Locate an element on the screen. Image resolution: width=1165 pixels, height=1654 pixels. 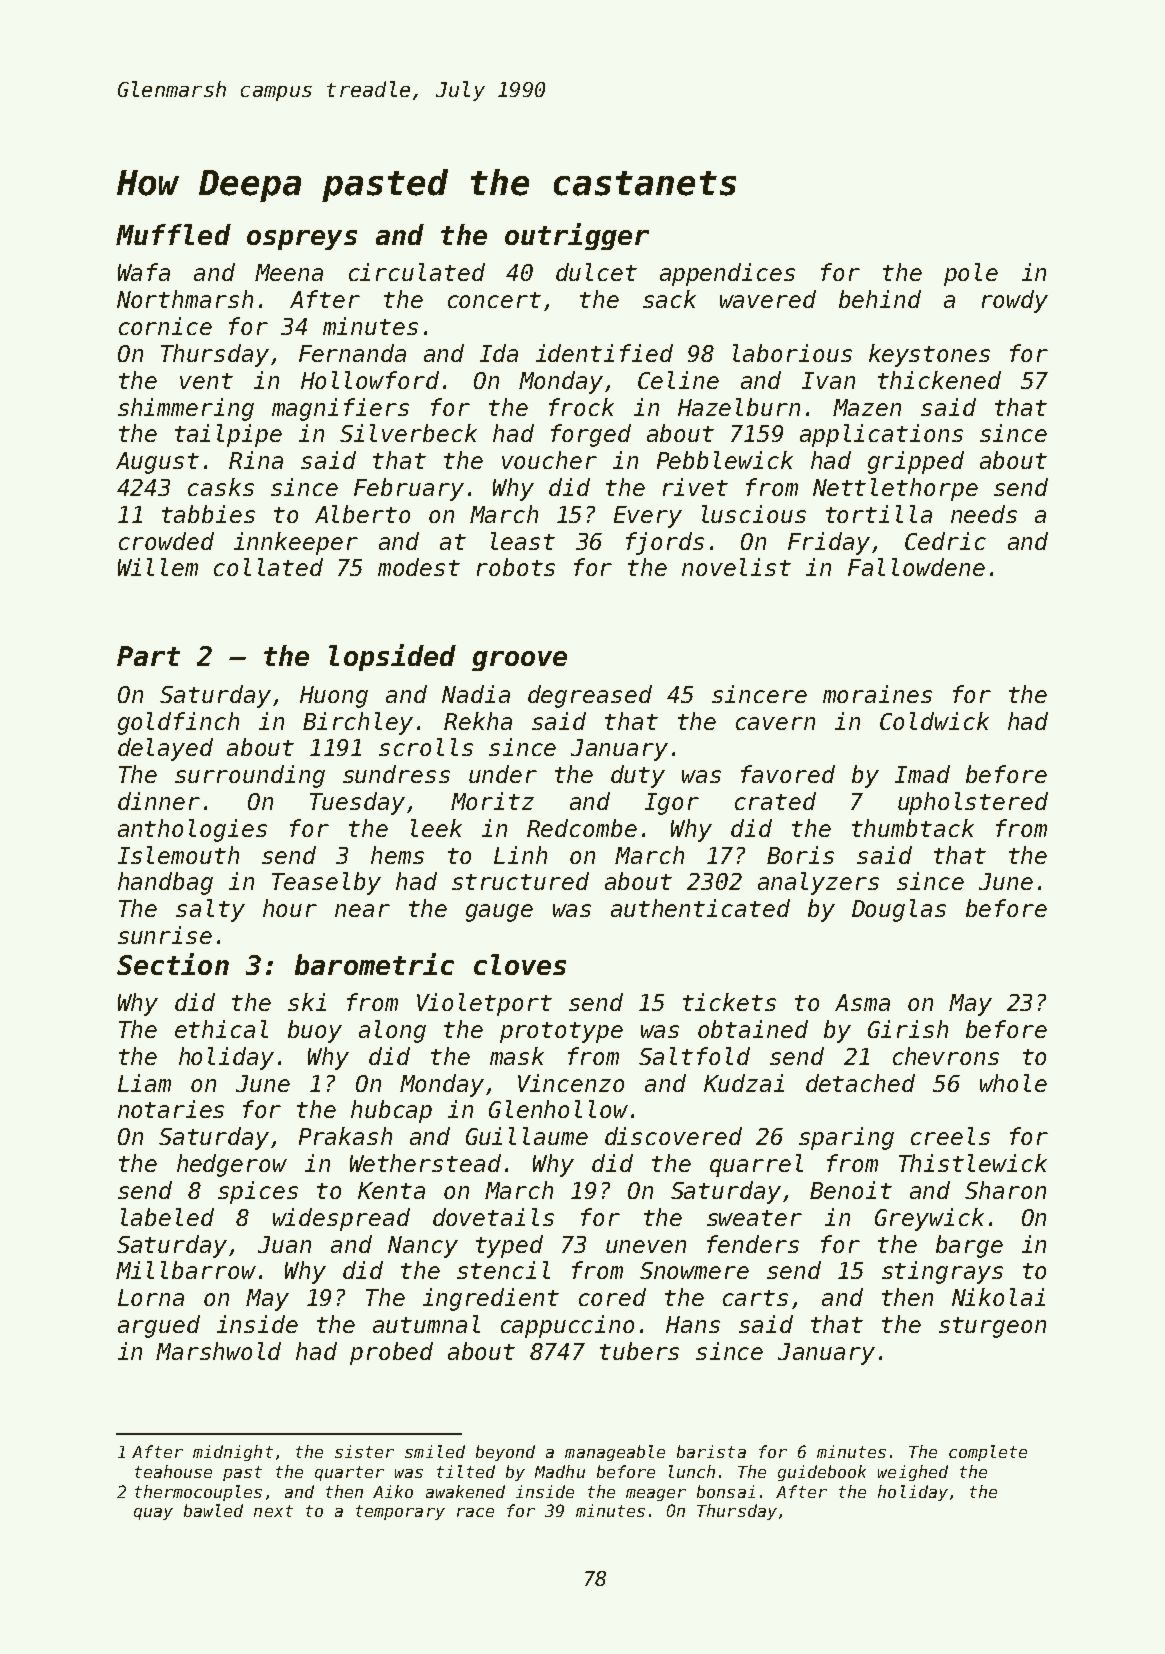
Igor is located at coordinates (672, 804).
